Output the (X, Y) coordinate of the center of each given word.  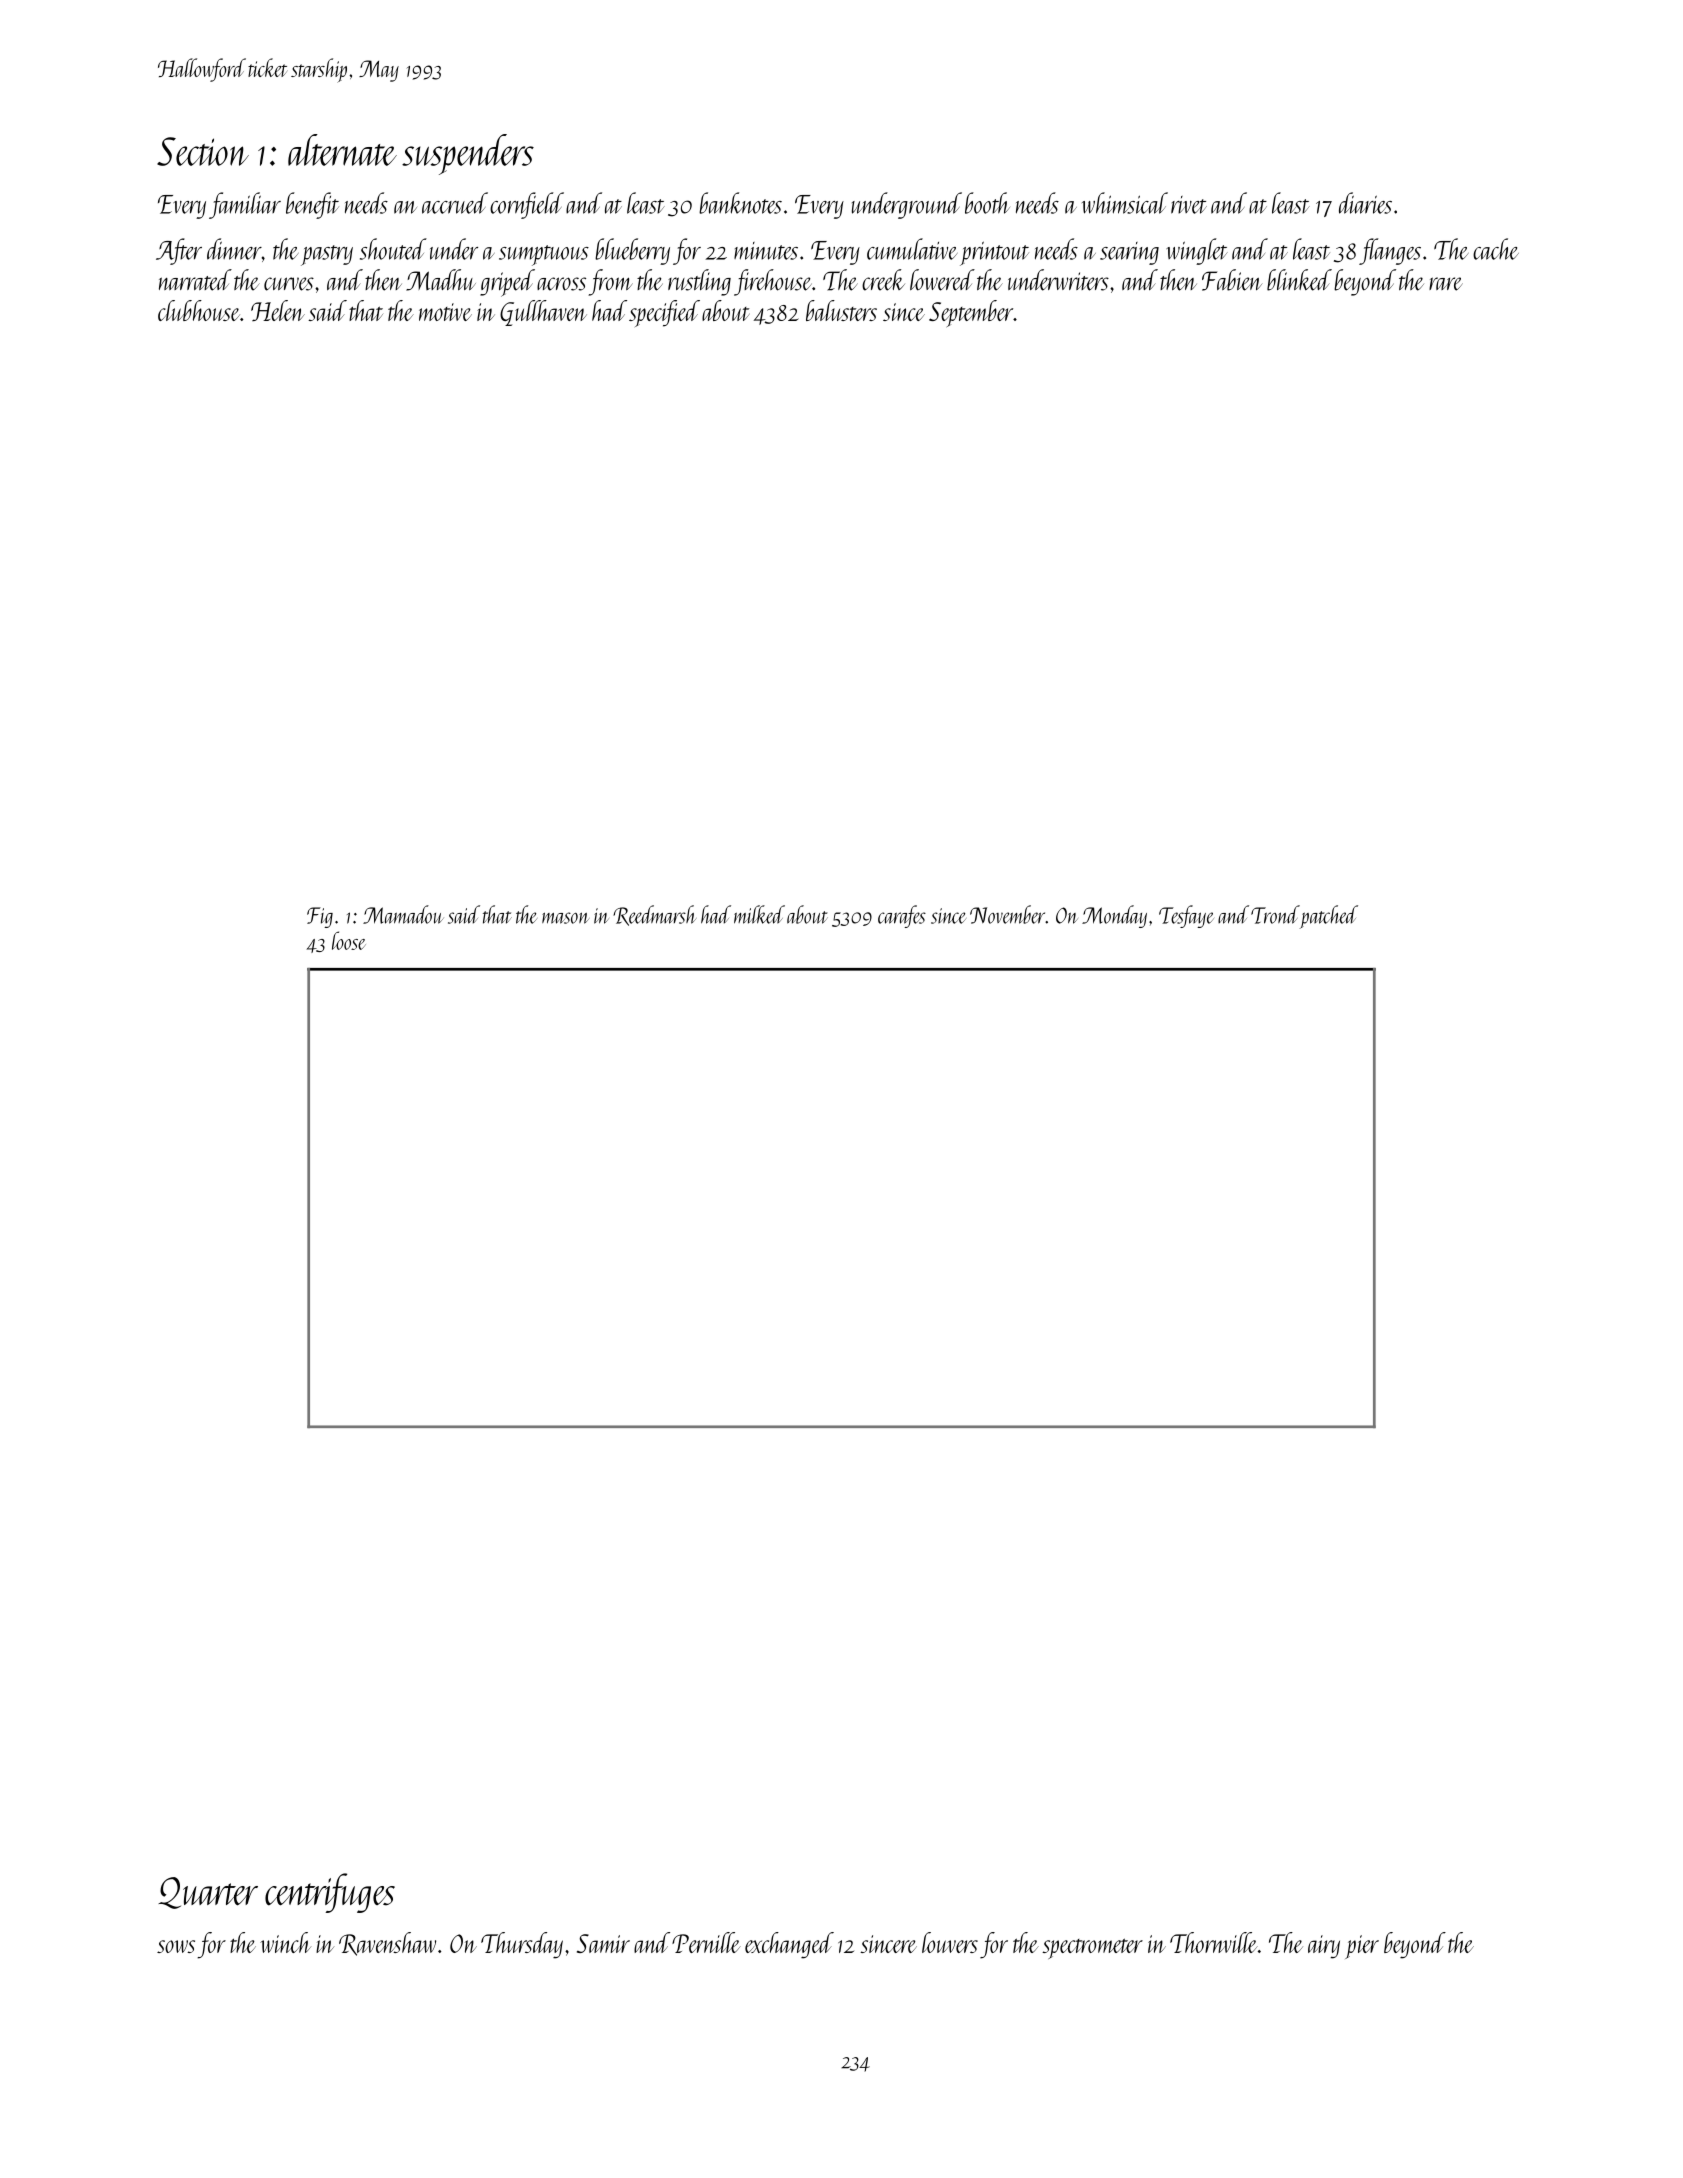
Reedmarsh (655, 915)
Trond (1275, 914)
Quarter (208, 1893)
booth (987, 203)
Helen (278, 310)
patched (1329, 917)
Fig (320, 917)
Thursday (522, 1945)
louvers (950, 1942)
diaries (1365, 203)
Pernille (706, 1942)
